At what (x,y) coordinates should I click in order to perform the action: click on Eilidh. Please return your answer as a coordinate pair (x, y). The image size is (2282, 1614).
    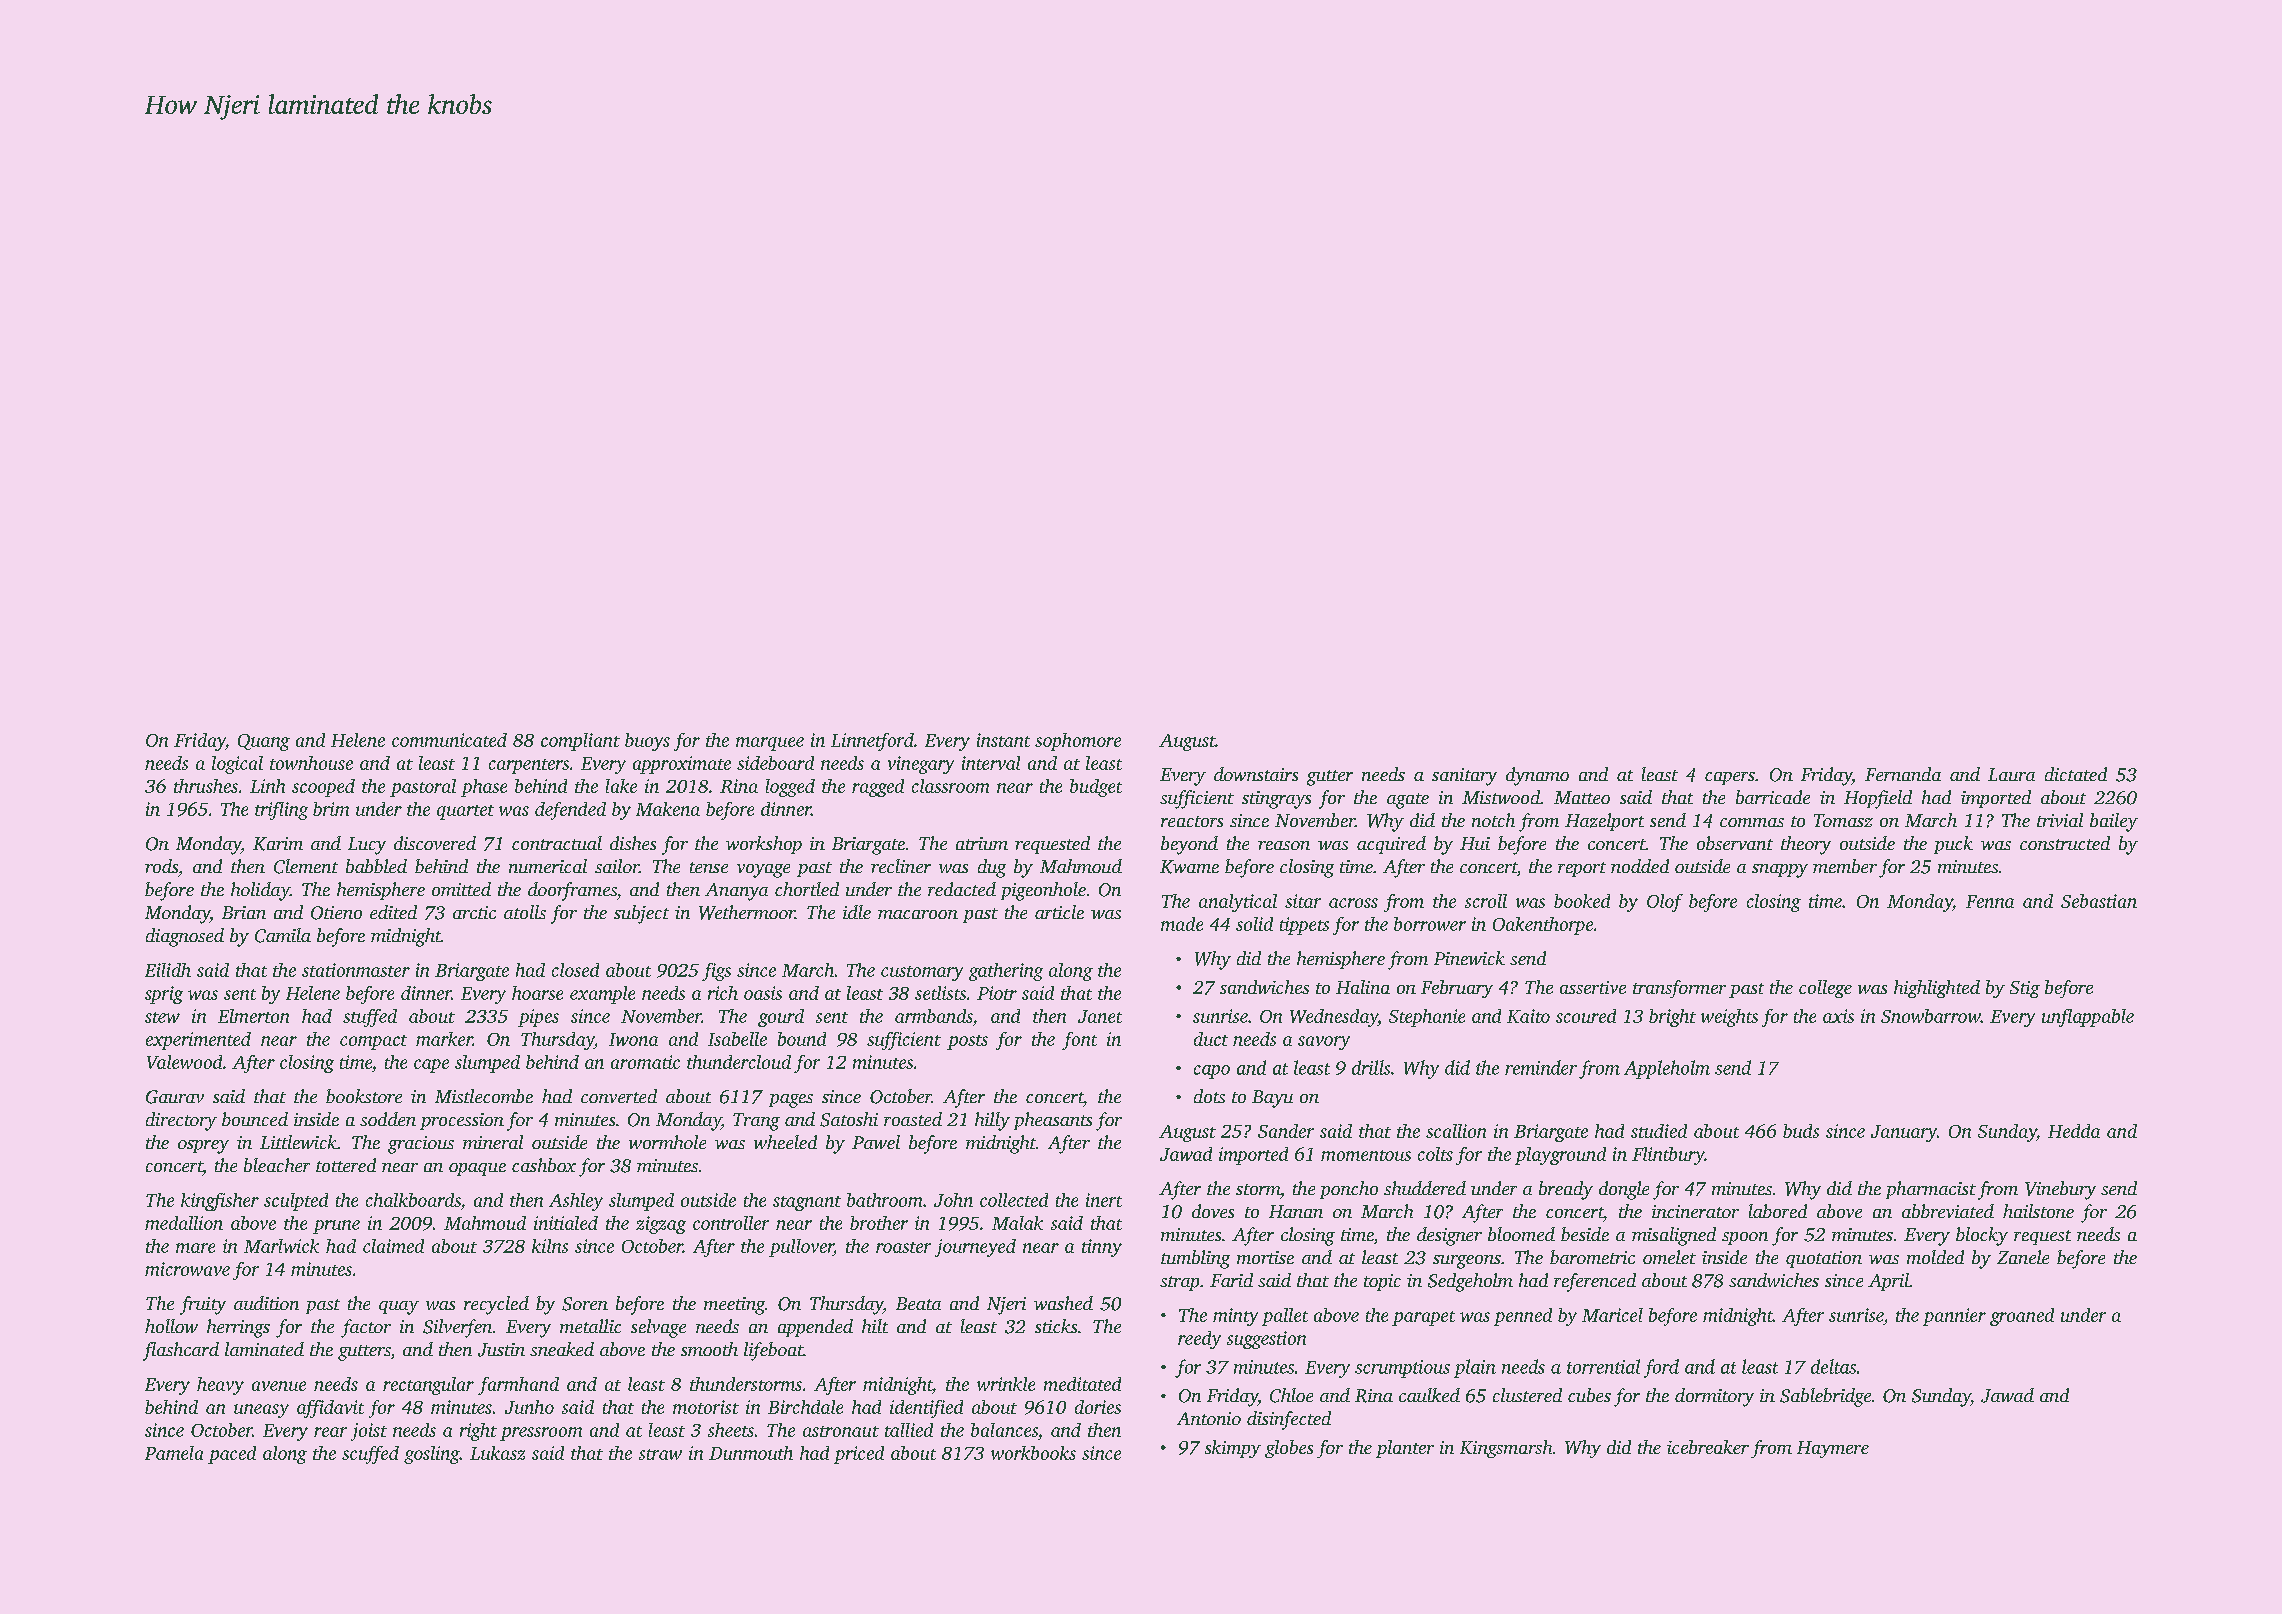
    Looking at the image, I should click on (168, 970).
